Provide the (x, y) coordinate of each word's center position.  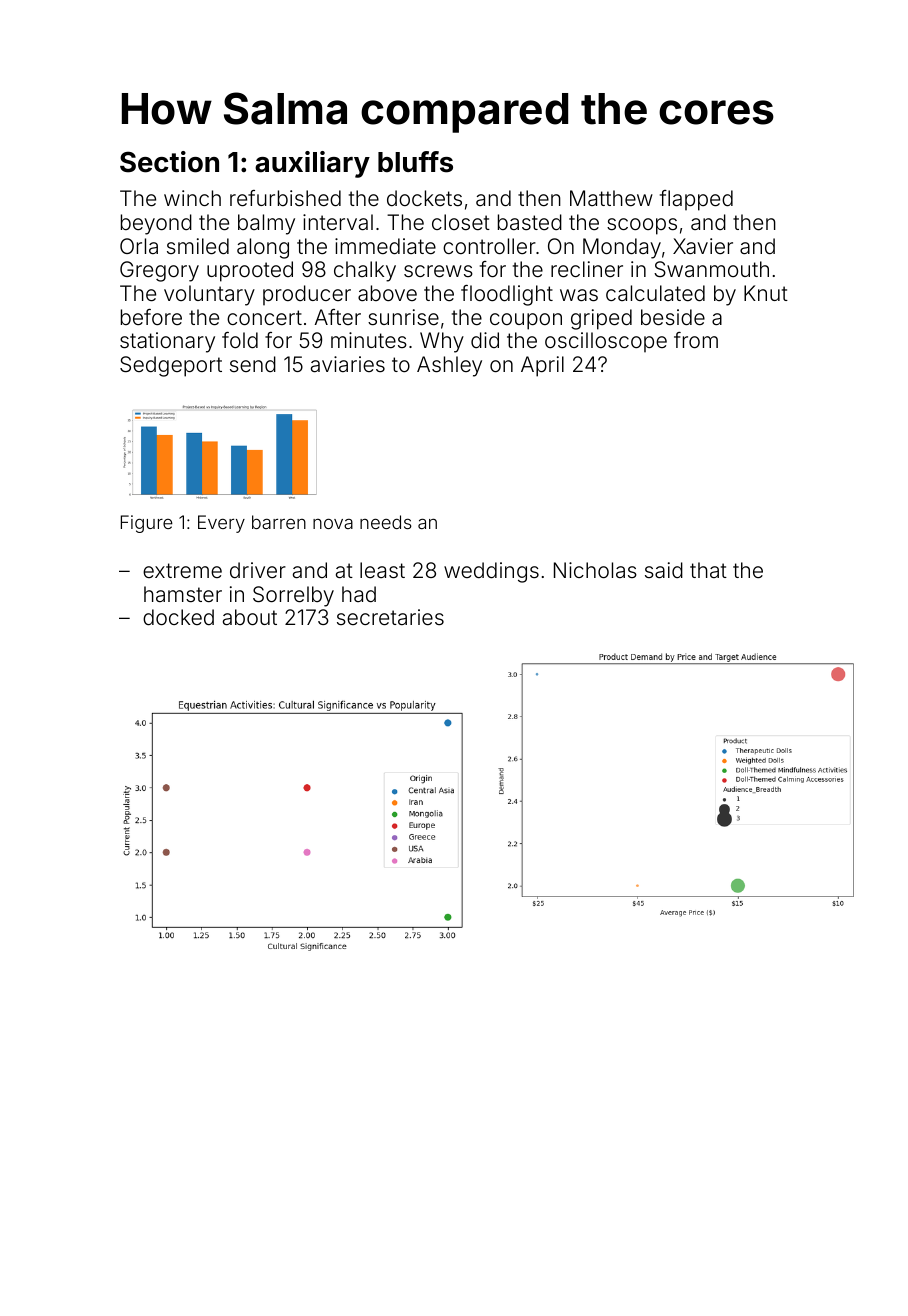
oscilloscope (606, 342)
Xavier (703, 246)
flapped (696, 200)
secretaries (390, 617)
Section (169, 162)
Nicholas (595, 570)
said (664, 570)
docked (178, 617)
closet (461, 222)
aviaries (348, 364)
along (263, 248)
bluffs (415, 162)
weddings (491, 572)
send (253, 364)
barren (279, 522)
